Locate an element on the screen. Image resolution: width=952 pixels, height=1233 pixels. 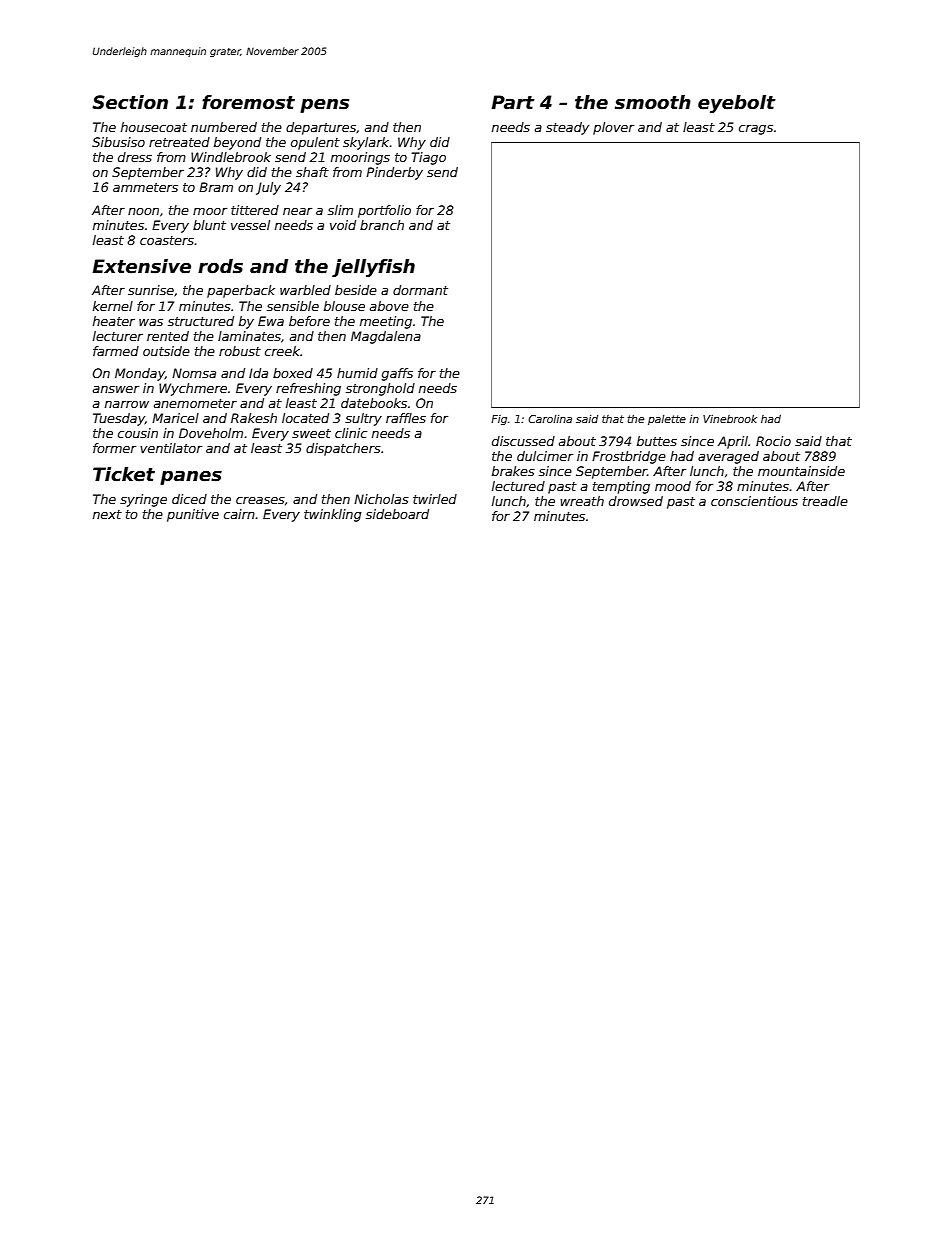
treadle is located at coordinates (825, 501).
